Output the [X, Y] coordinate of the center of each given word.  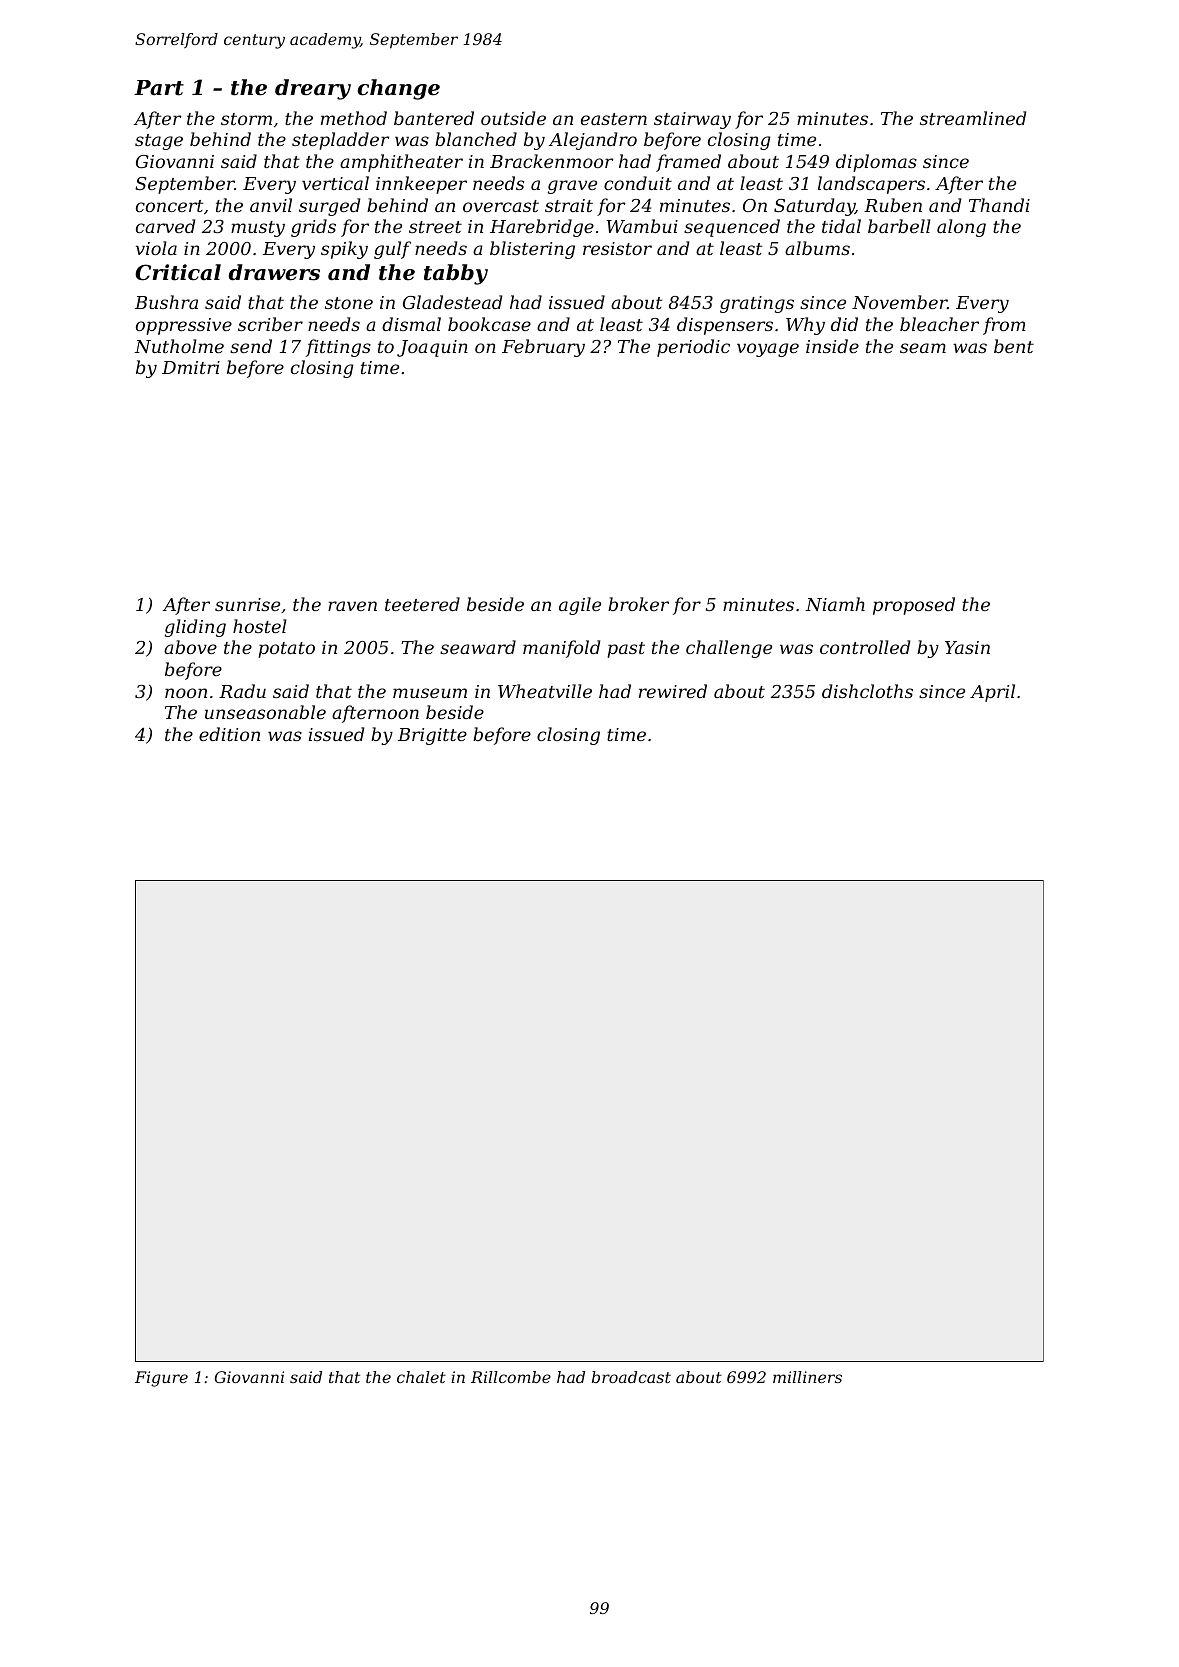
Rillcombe [511, 1377]
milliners [807, 1377]
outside [513, 118]
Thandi [999, 205]
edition [229, 734]
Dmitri [191, 367]
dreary [313, 89]
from [1004, 326]
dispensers [725, 326]
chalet [421, 1377]
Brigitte [432, 736]
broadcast [631, 1377]
